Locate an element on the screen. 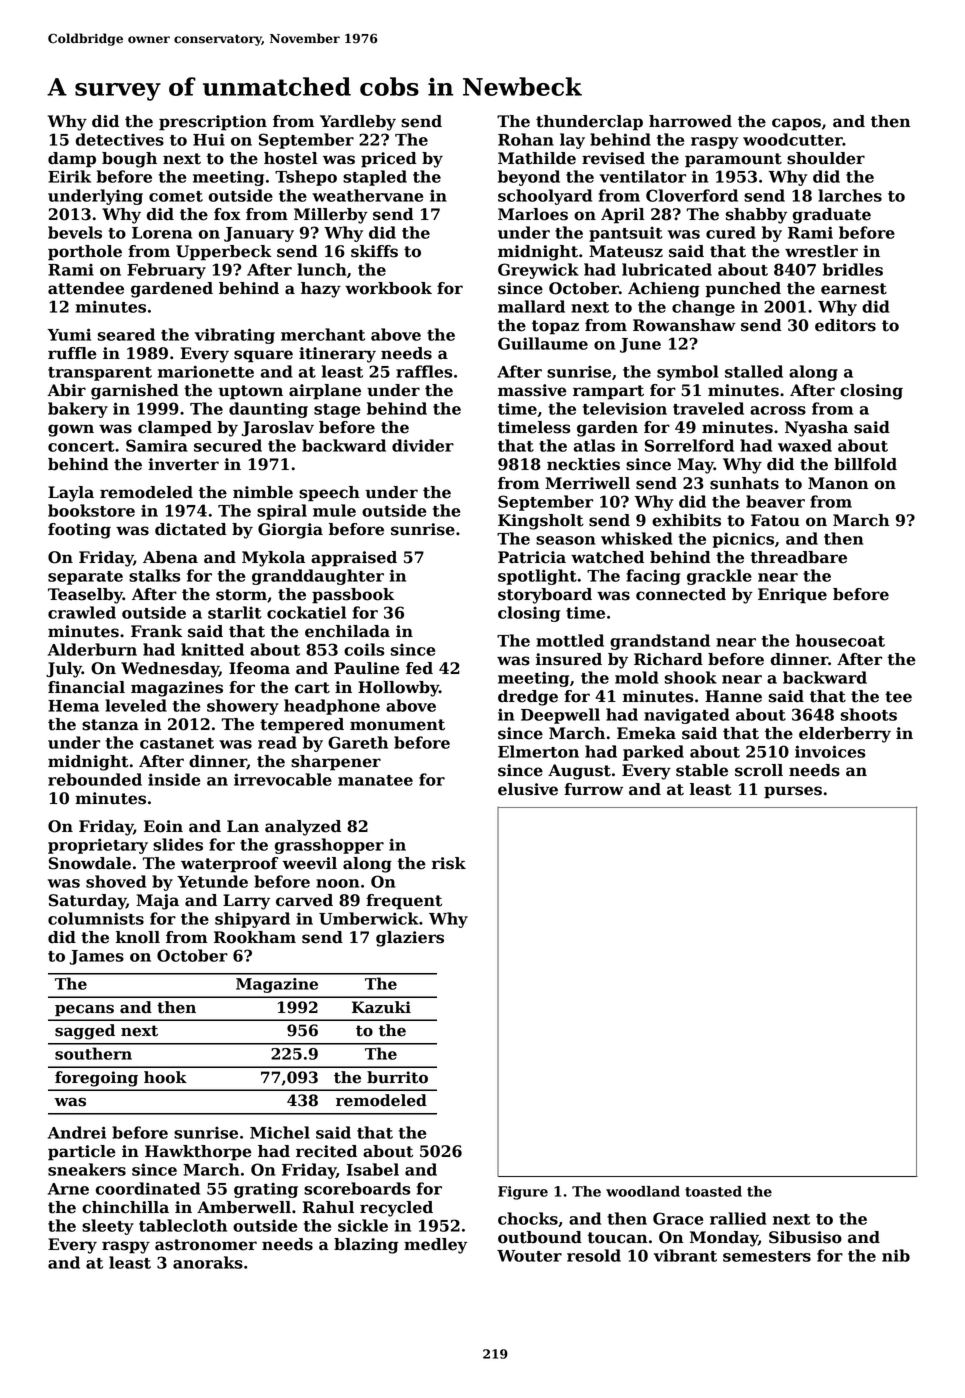 This screenshot has width=965, height=1398. marionette is located at coordinates (206, 371).
